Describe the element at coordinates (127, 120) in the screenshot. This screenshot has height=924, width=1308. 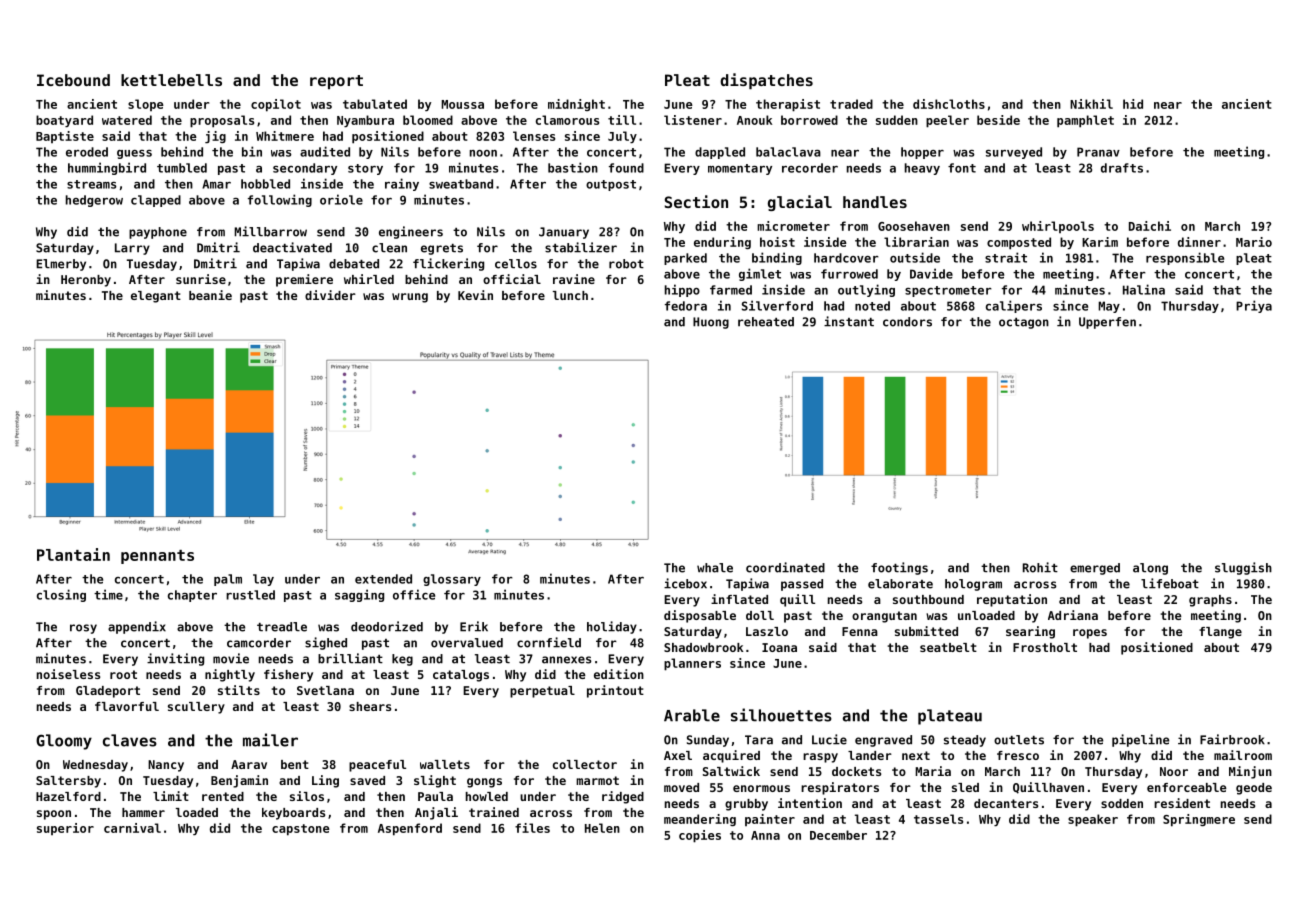
I see `watered` at that location.
